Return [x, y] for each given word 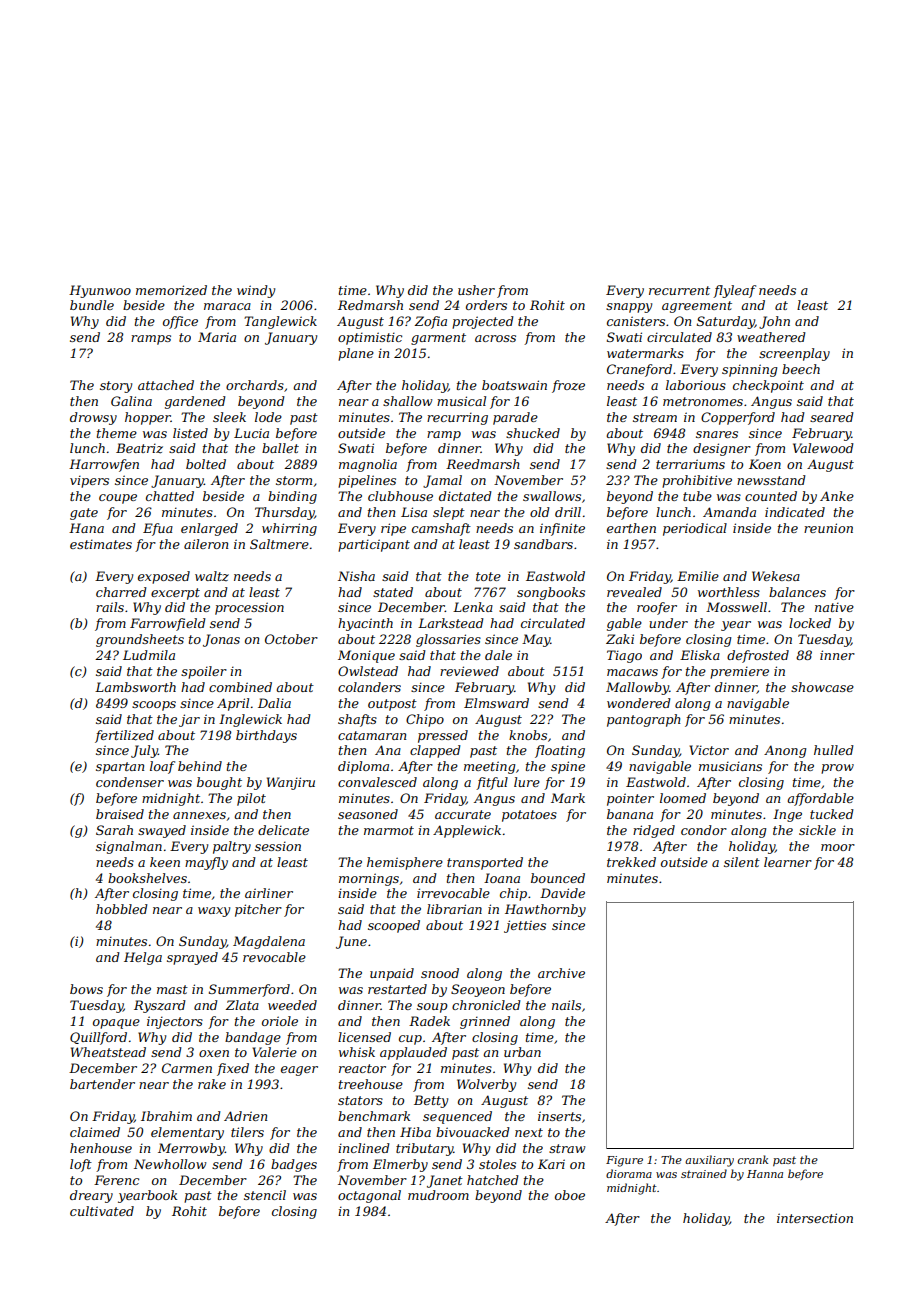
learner [788, 862]
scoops [154, 706]
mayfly [206, 863]
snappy [629, 308]
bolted [206, 464]
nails [566, 1005]
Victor [709, 750]
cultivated [102, 1211]
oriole [280, 1021]
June [351, 942]
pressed [443, 736]
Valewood [823, 448]
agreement [697, 307]
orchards [255, 385]
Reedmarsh [483, 464]
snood [440, 973]
